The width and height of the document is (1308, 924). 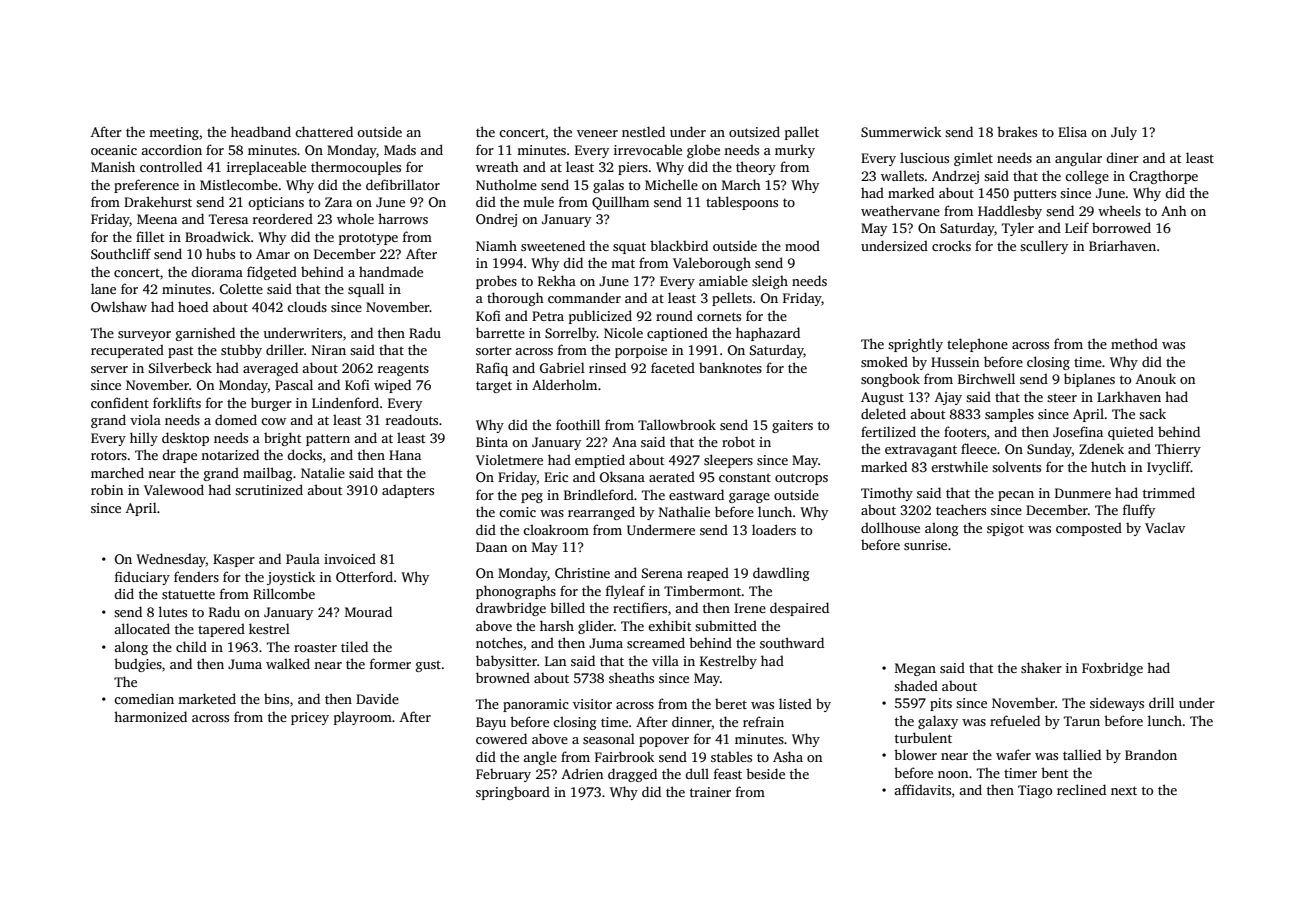 What do you see at coordinates (174, 133) in the document?
I see `meeting` at bounding box center [174, 133].
